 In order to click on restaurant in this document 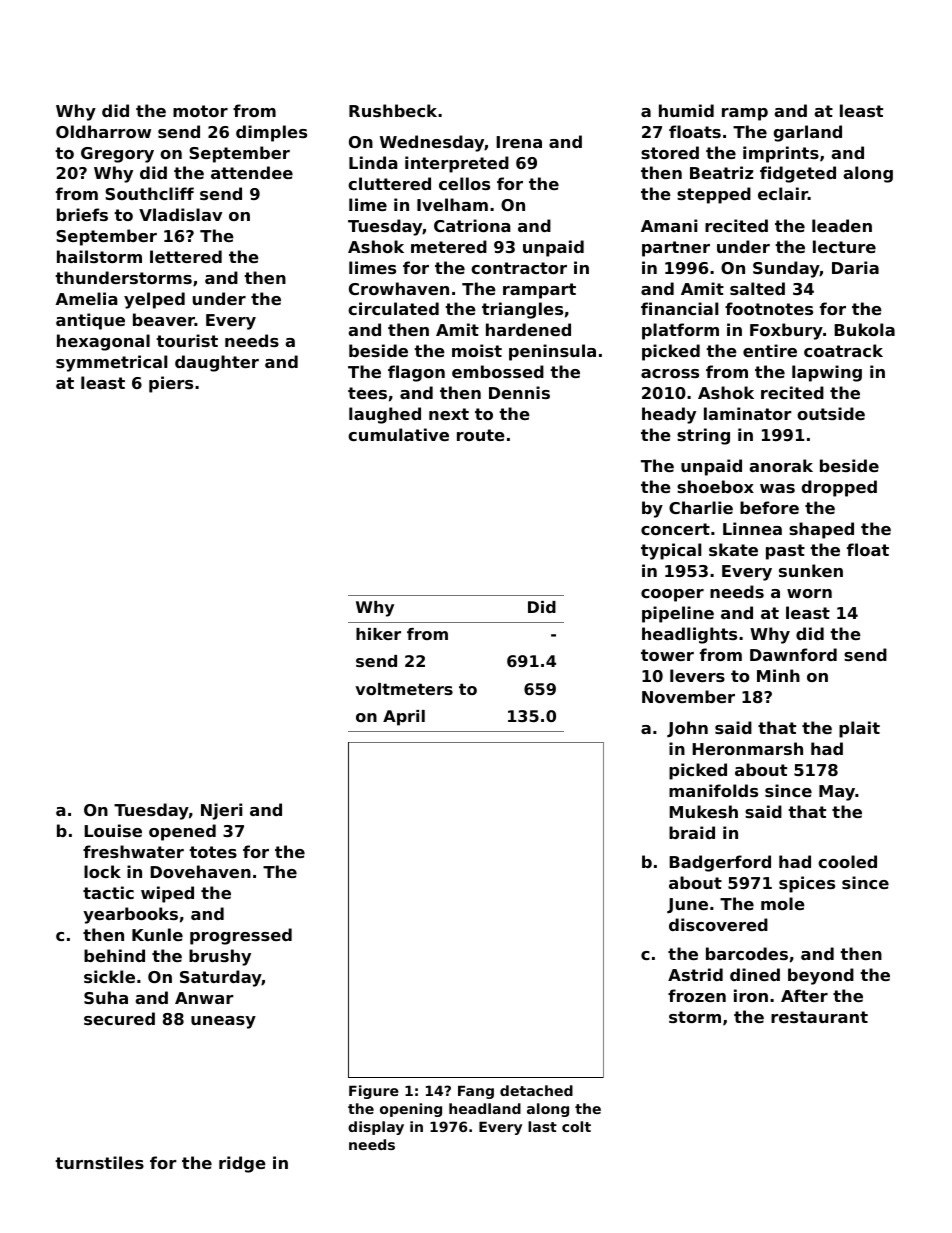, I will do `click(819, 1017)`.
